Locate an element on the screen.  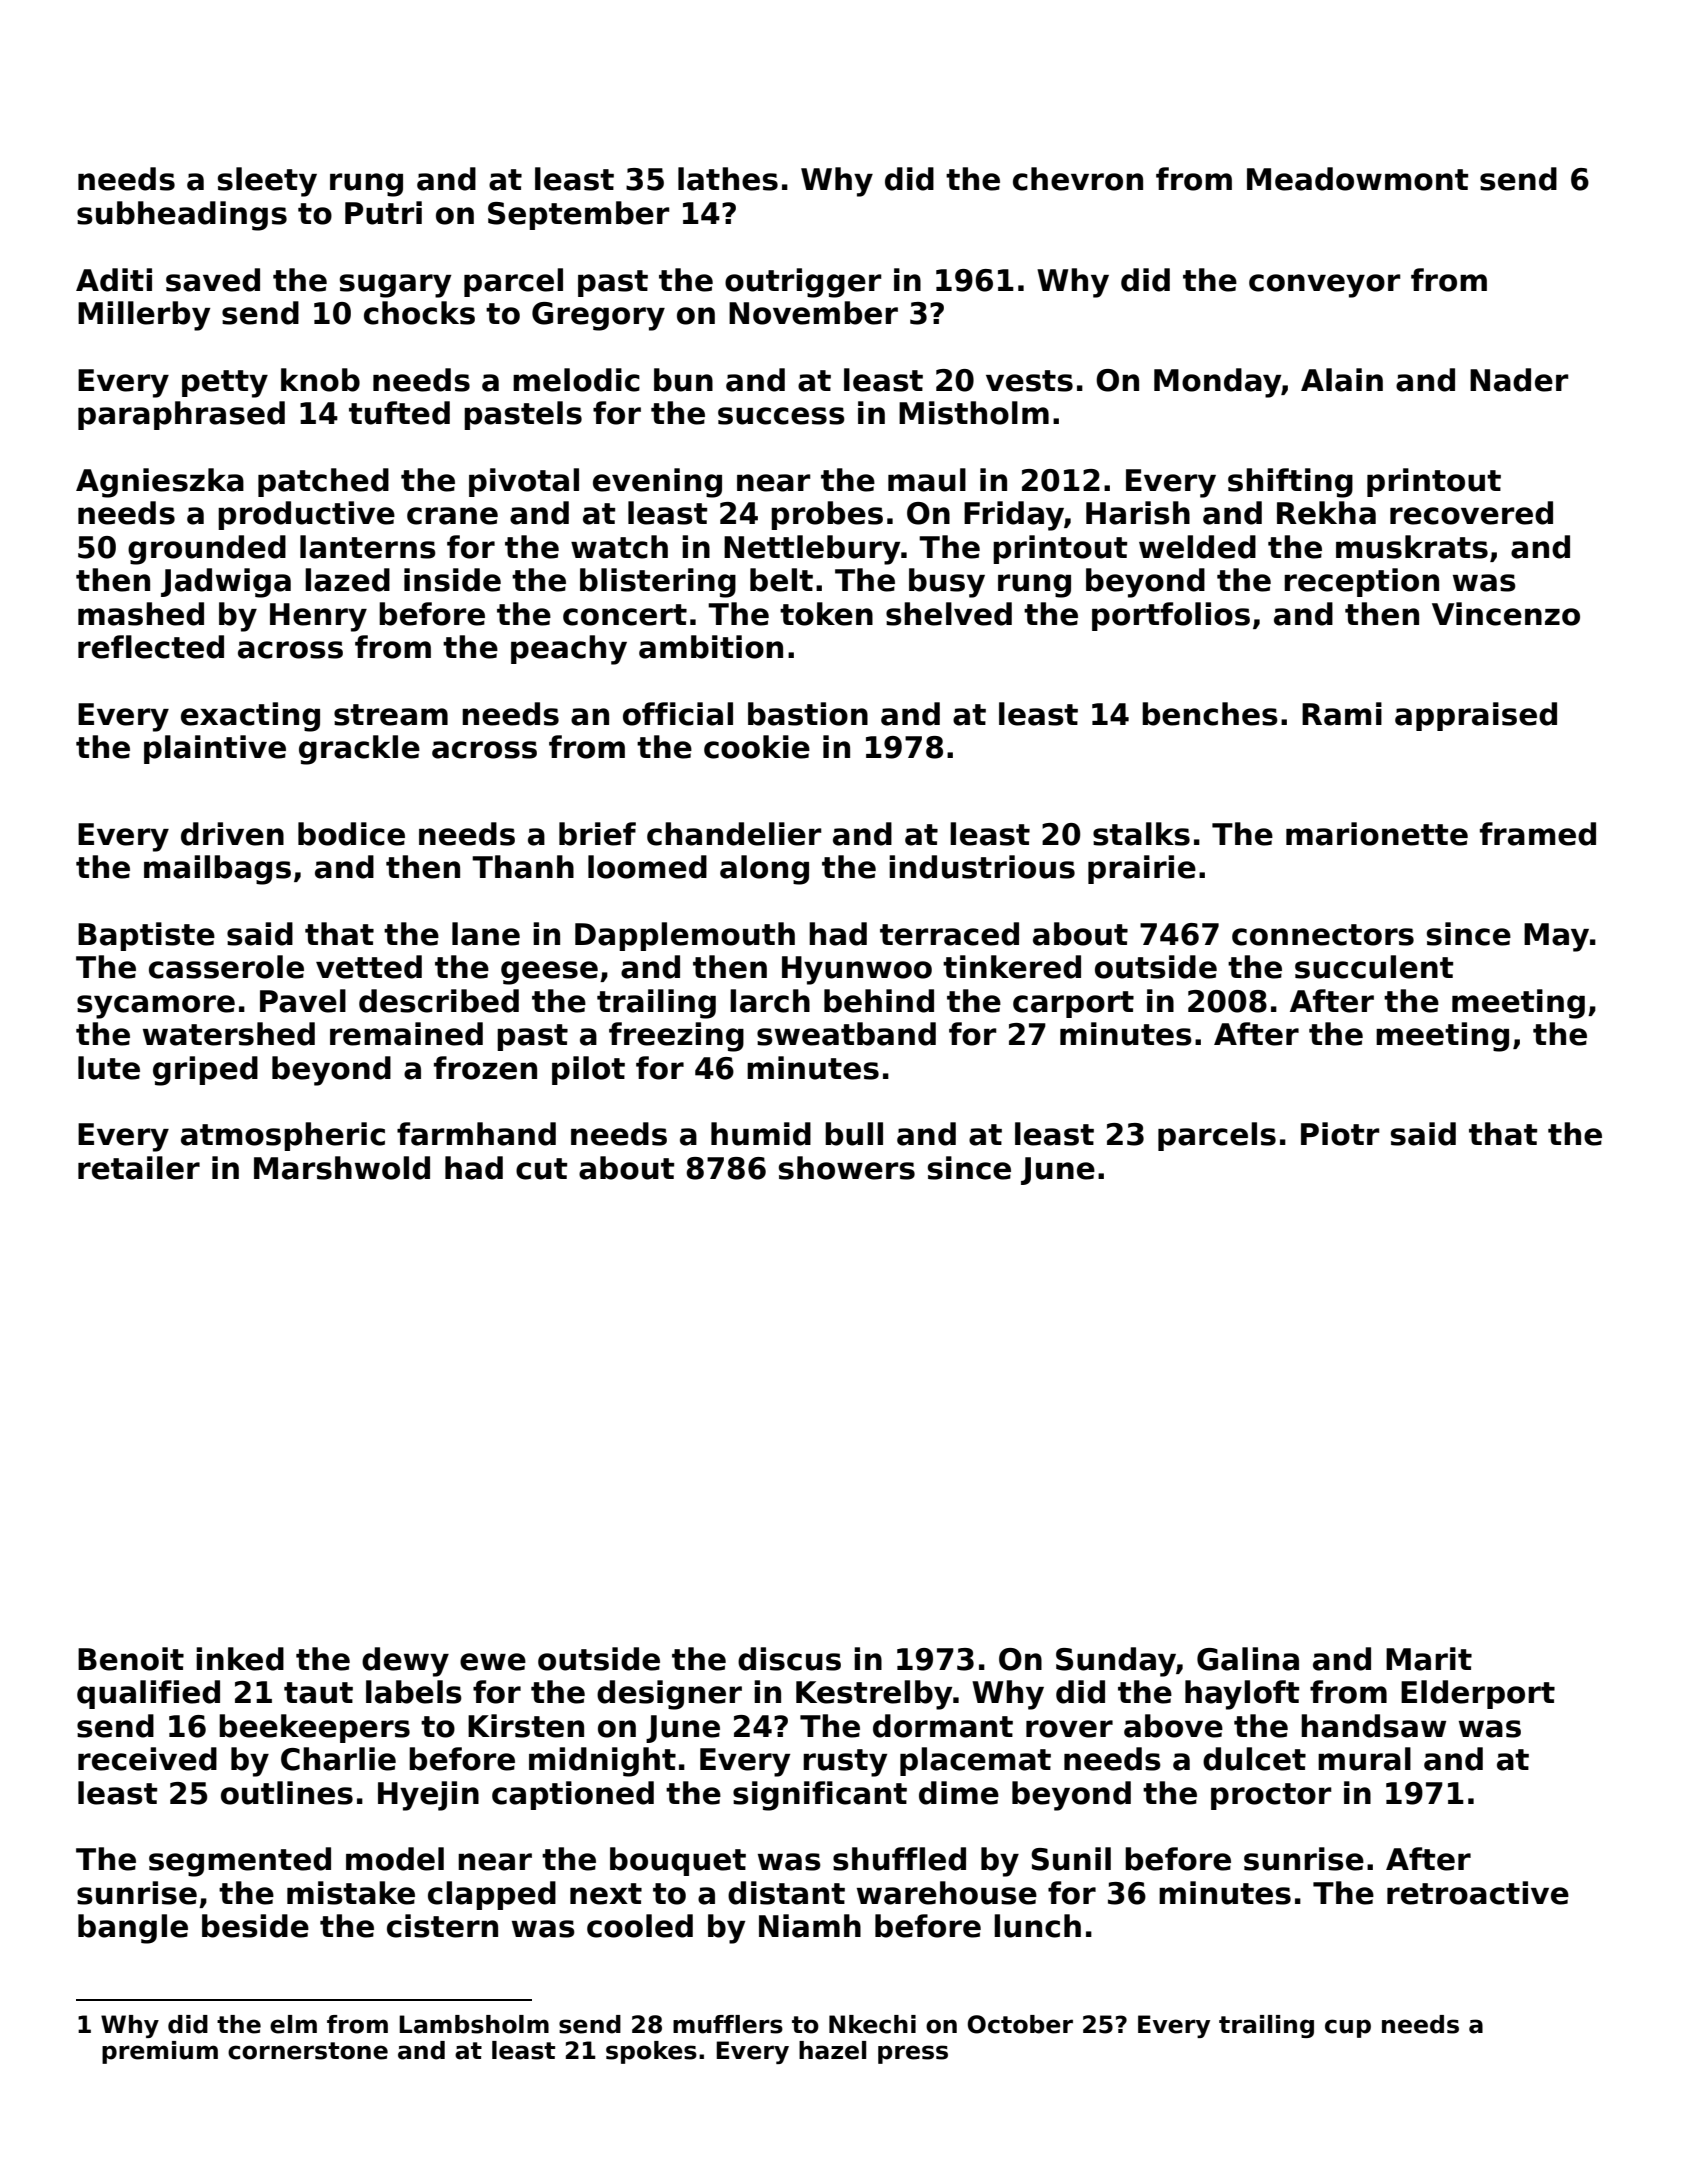
ewe is located at coordinates (493, 1662).
